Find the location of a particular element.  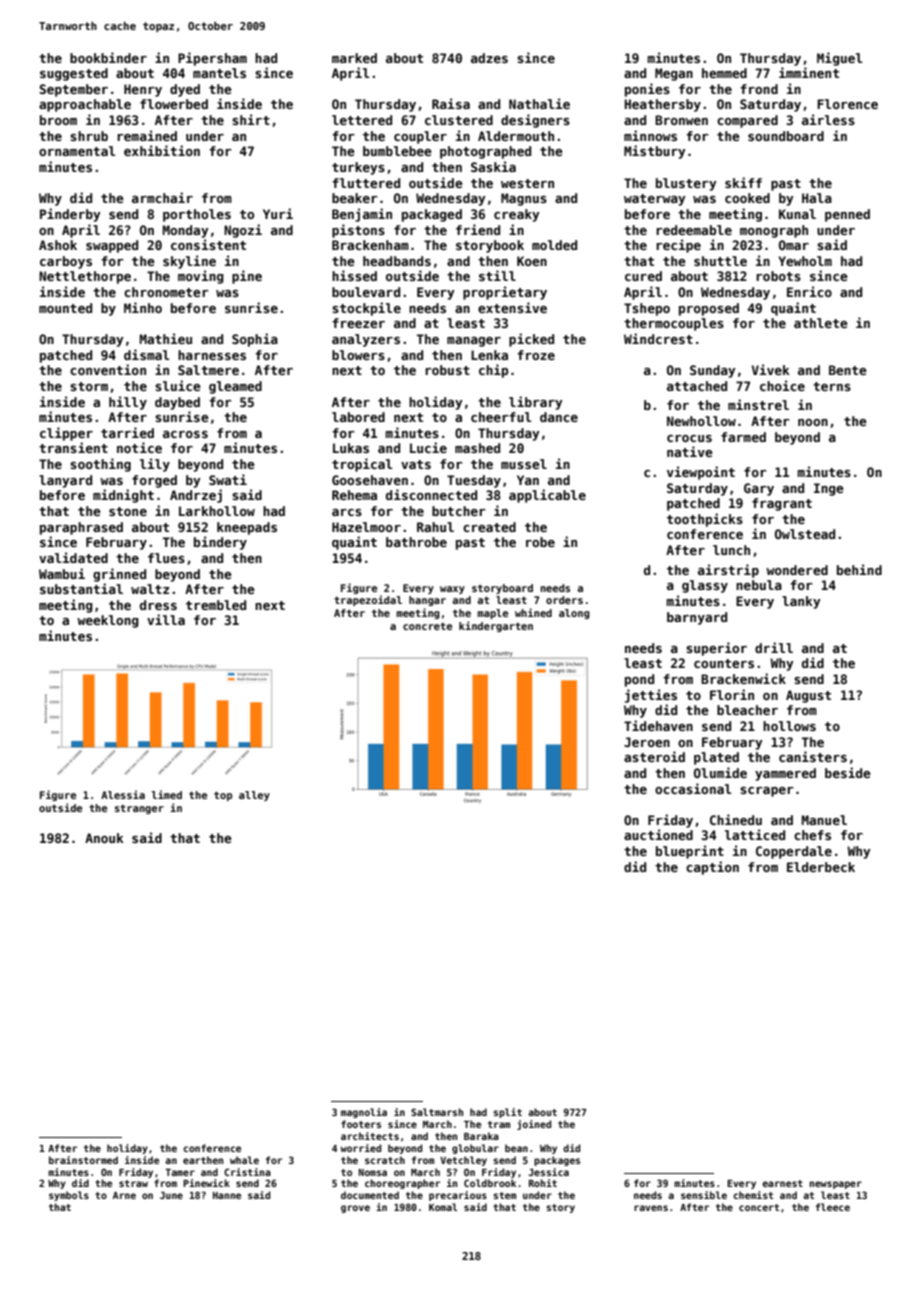

weeklong is located at coordinates (108, 621).
